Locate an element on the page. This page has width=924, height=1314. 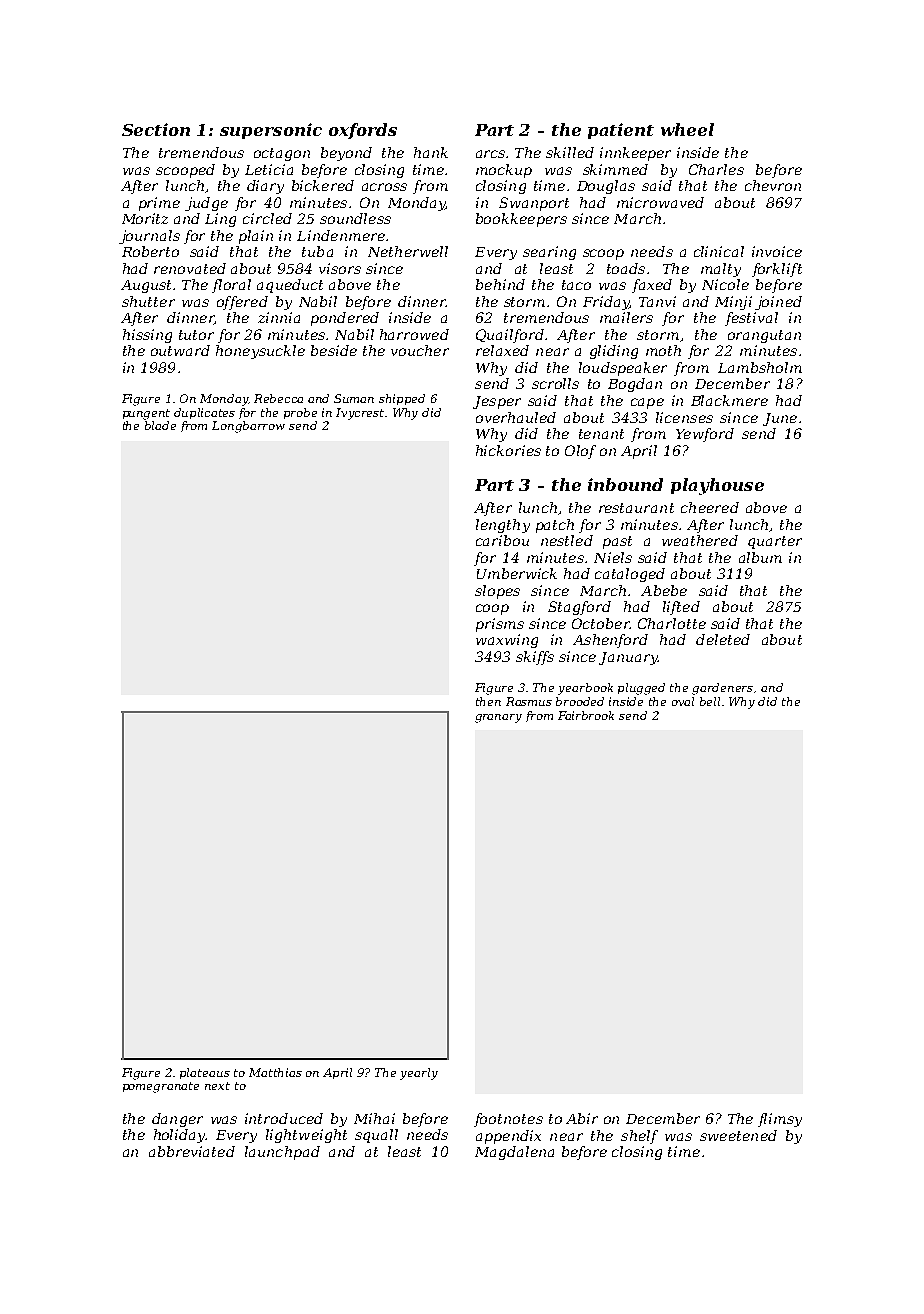
pungent is located at coordinates (146, 414).
